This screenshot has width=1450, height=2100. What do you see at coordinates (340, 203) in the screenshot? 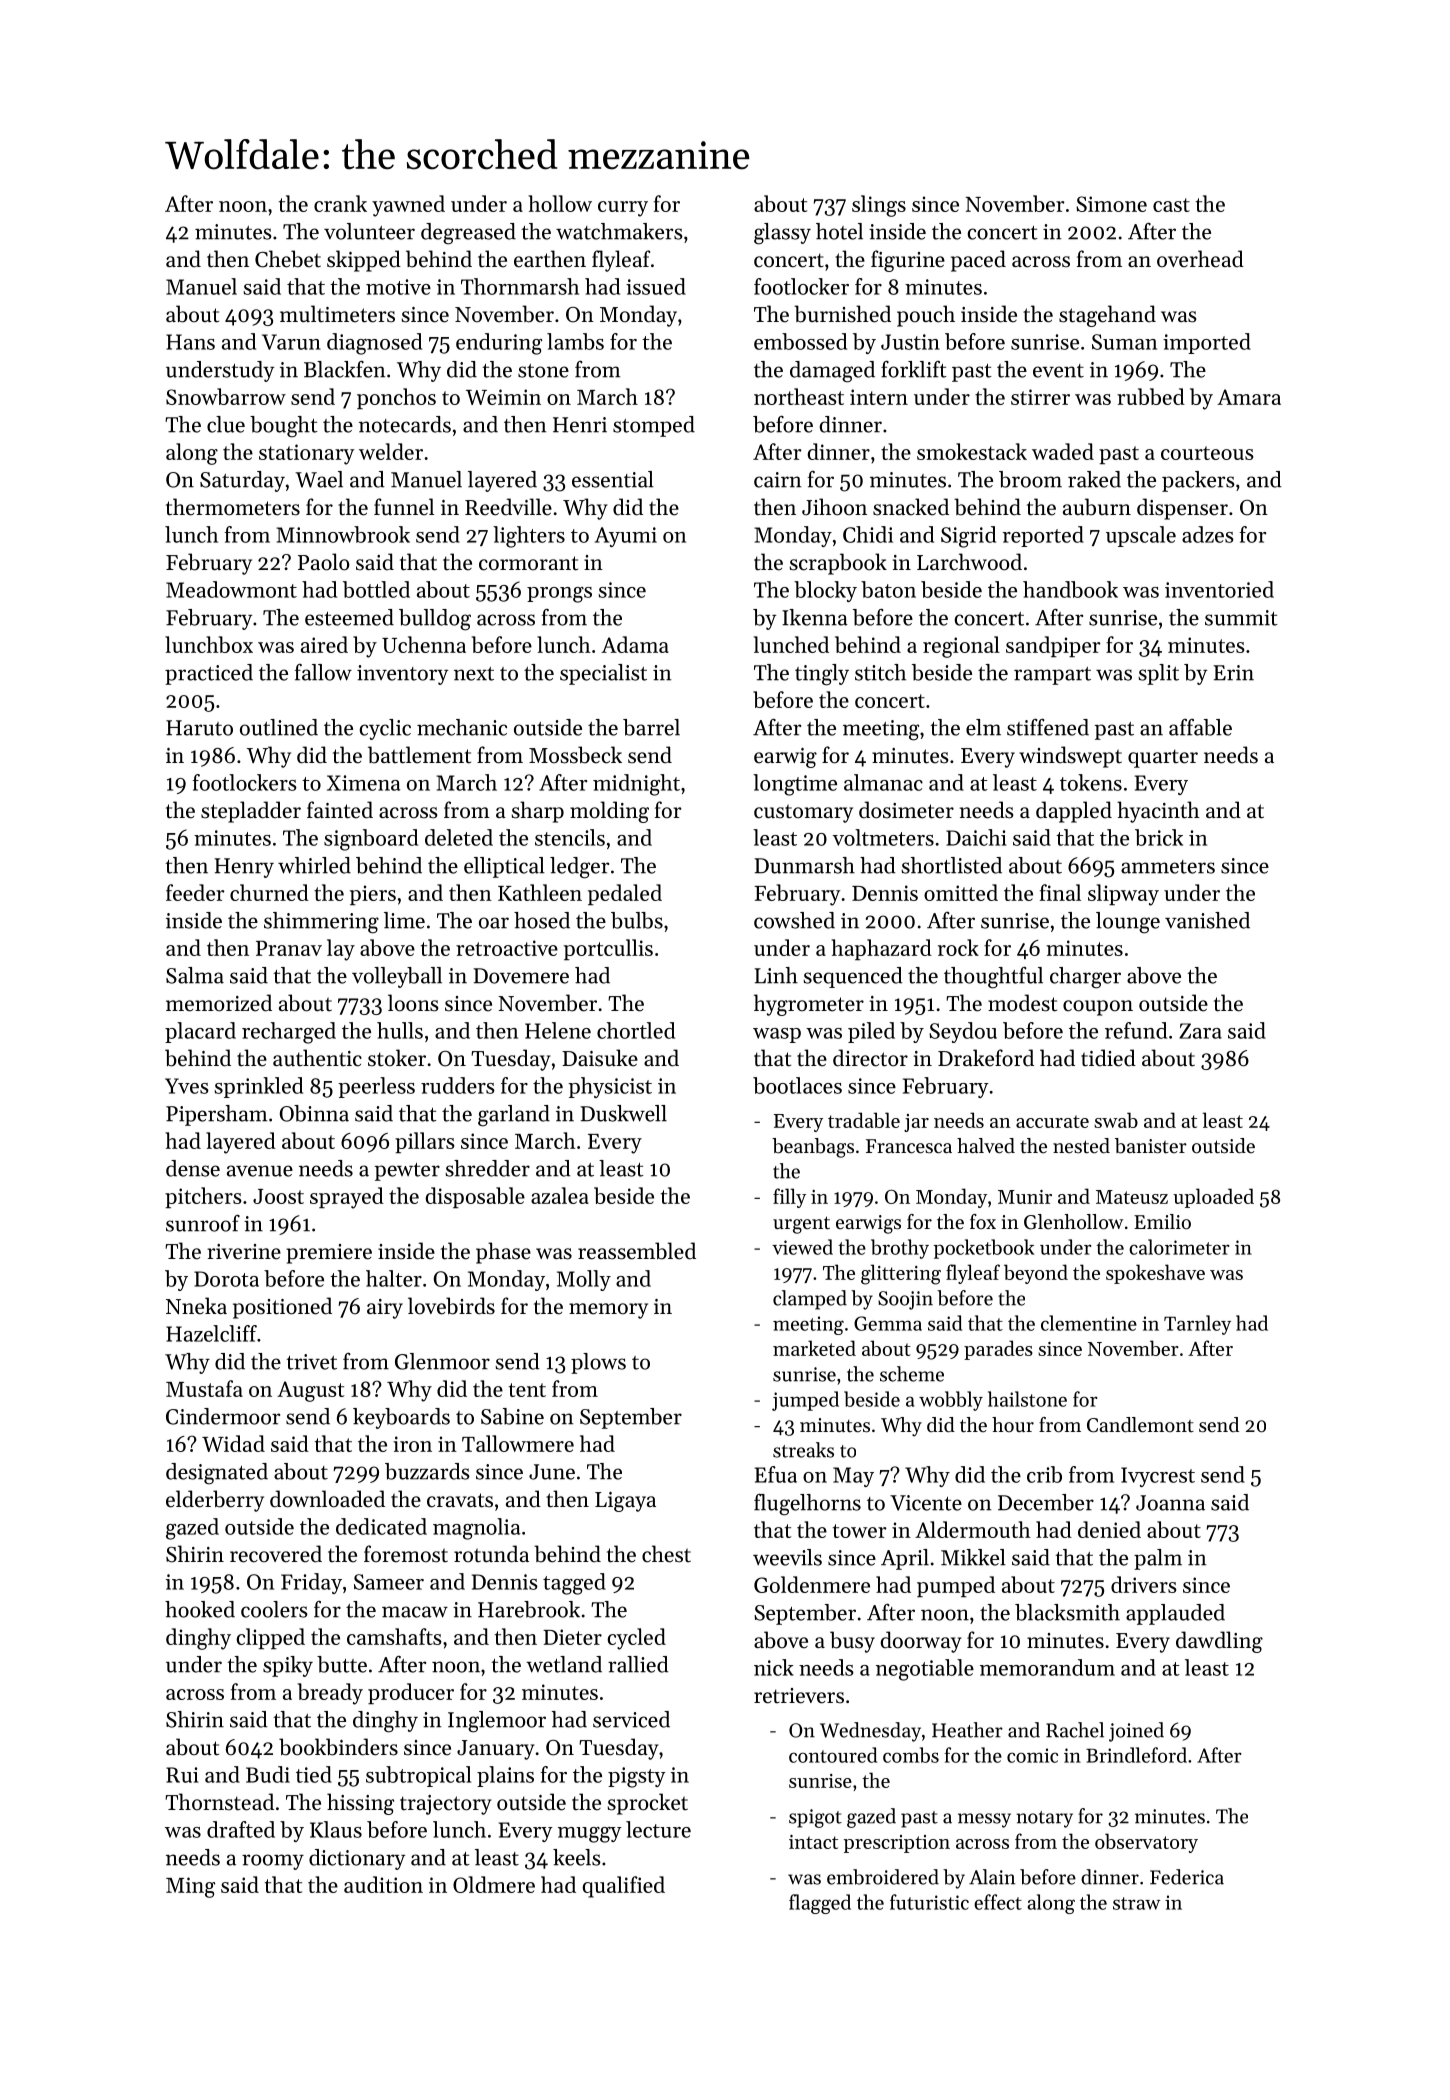
I see `crank` at bounding box center [340, 203].
